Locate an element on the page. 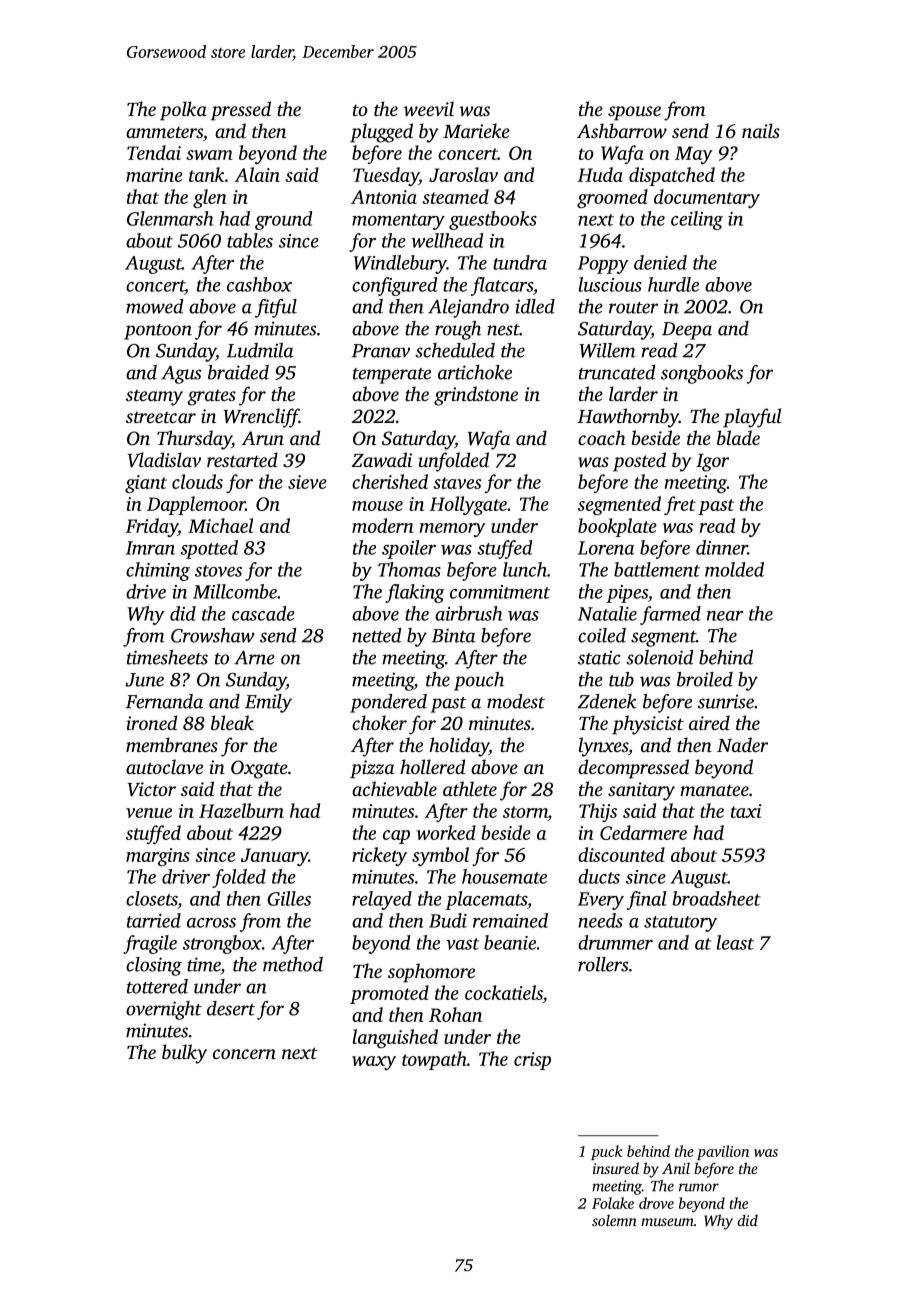 The width and height of the page is (908, 1316). documentary is located at coordinates (707, 198).
